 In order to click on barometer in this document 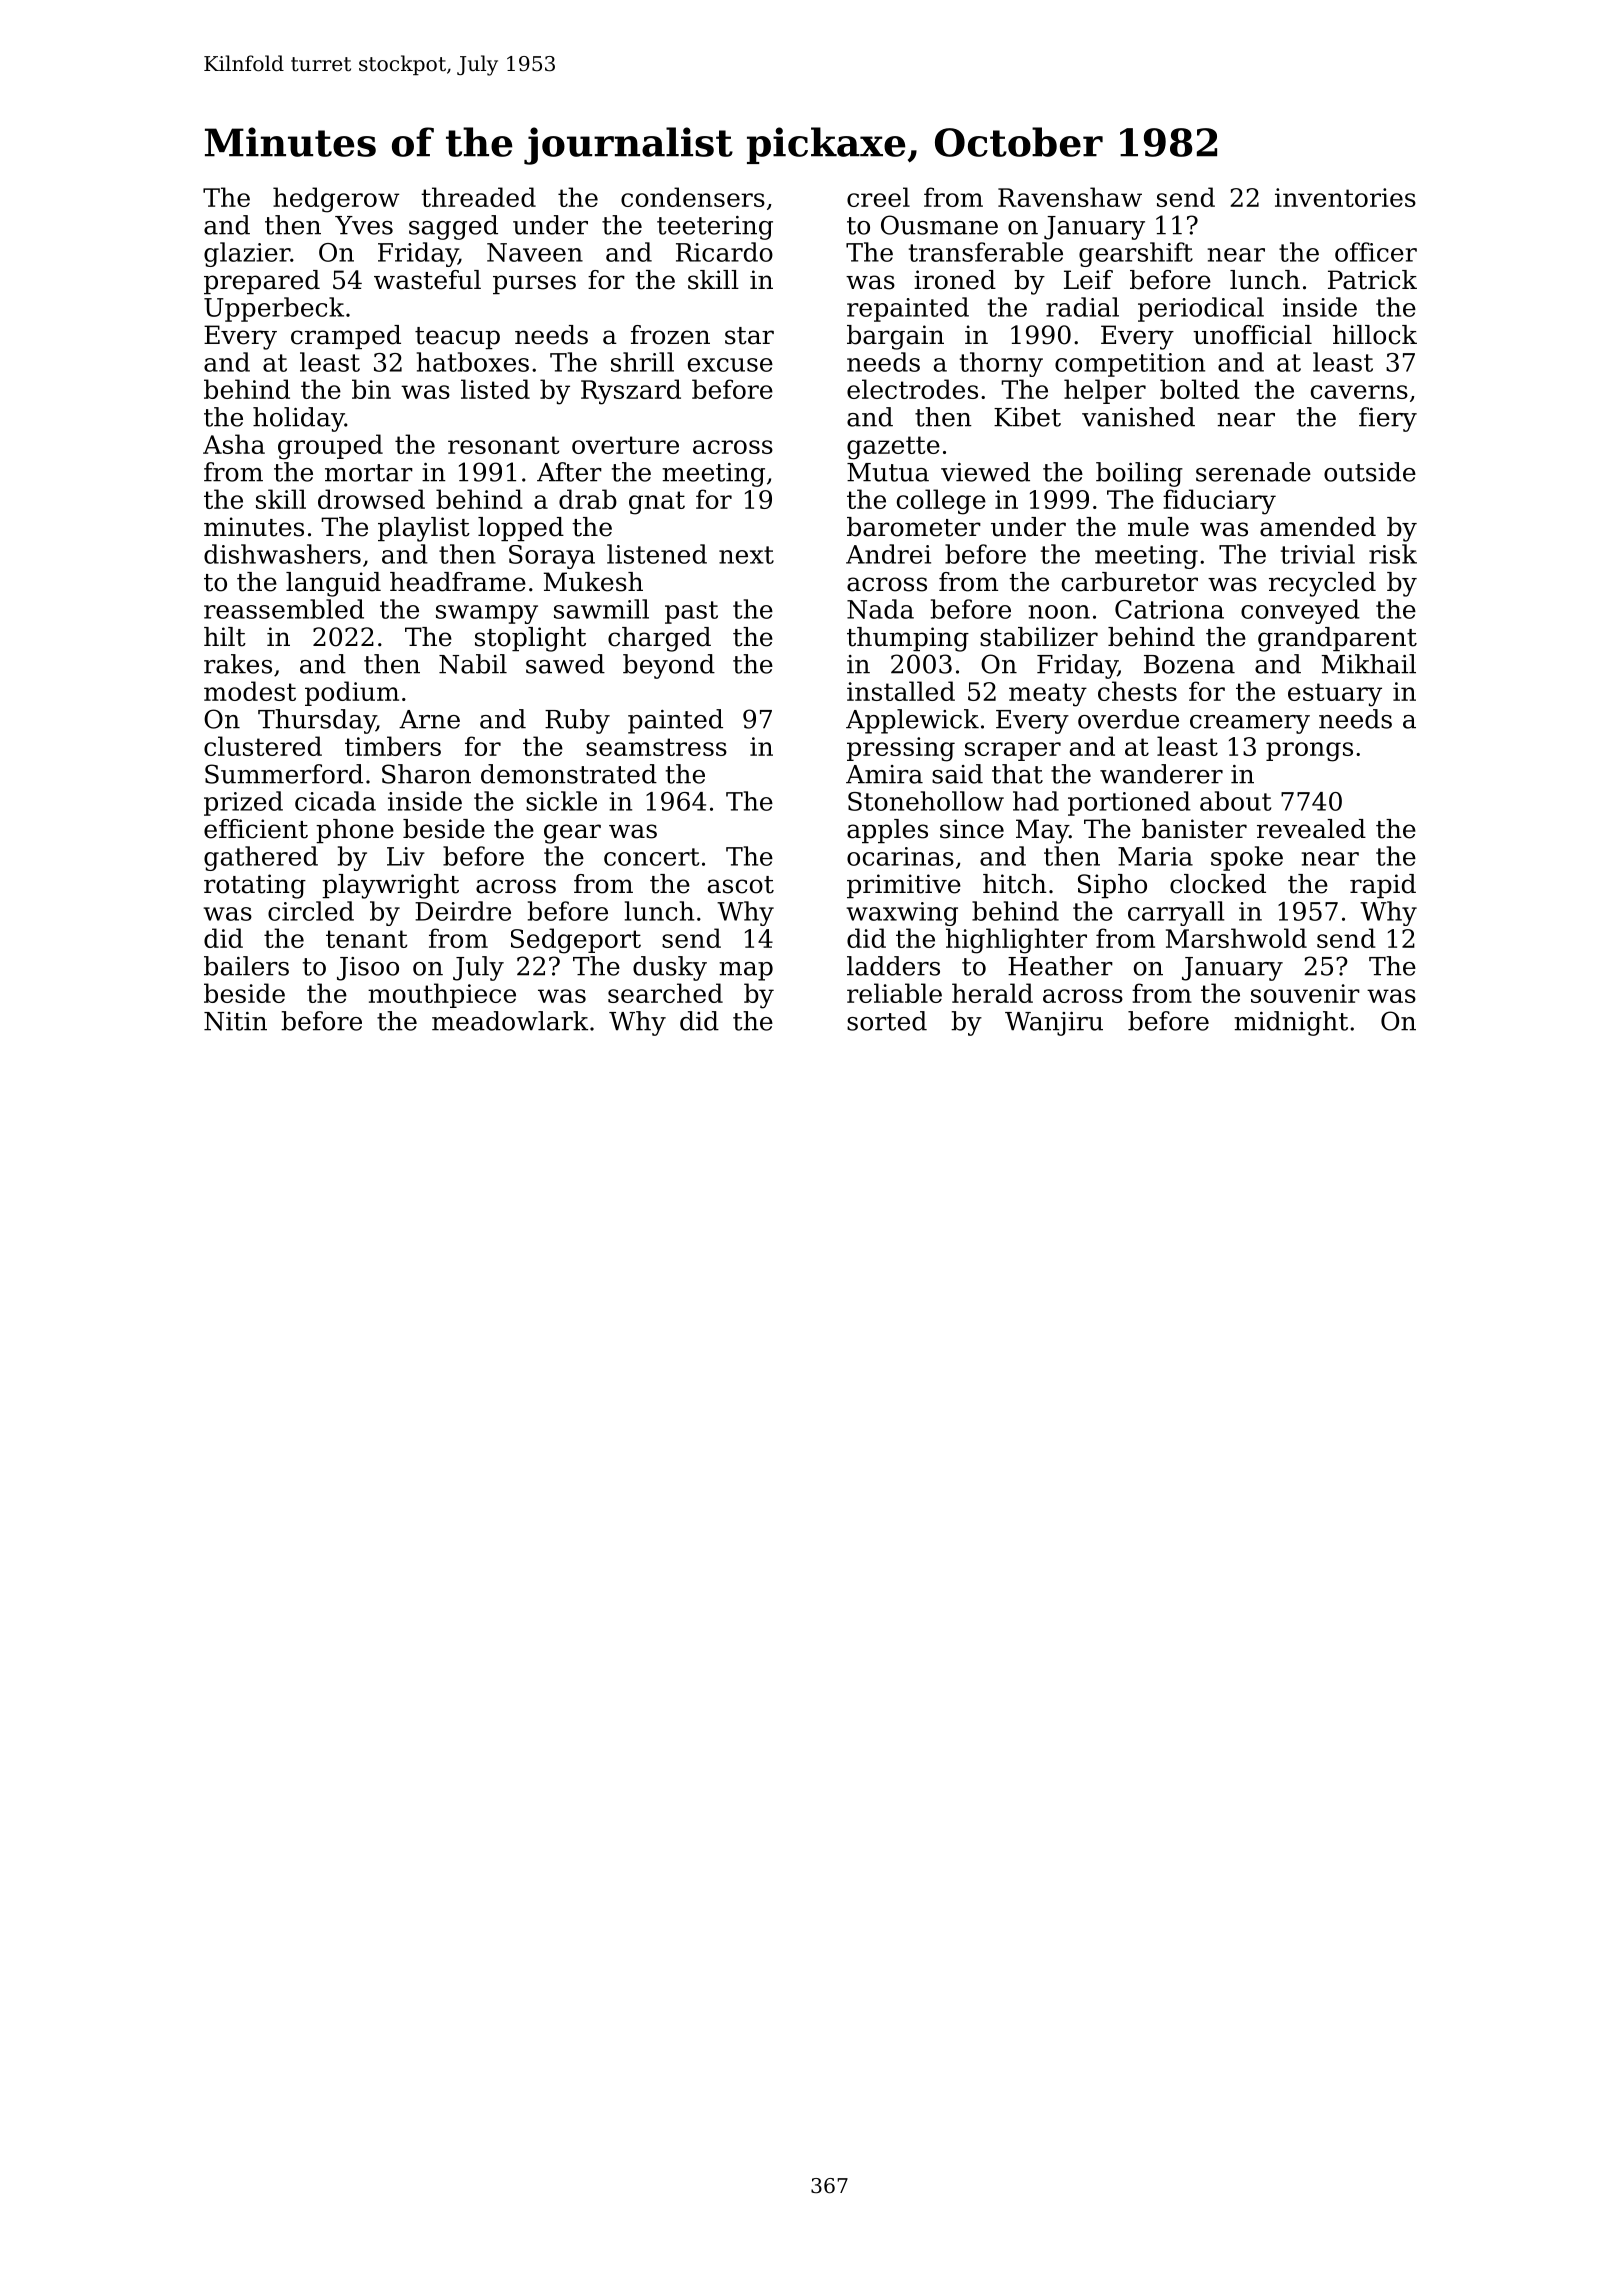, I will do `click(914, 527)`.
